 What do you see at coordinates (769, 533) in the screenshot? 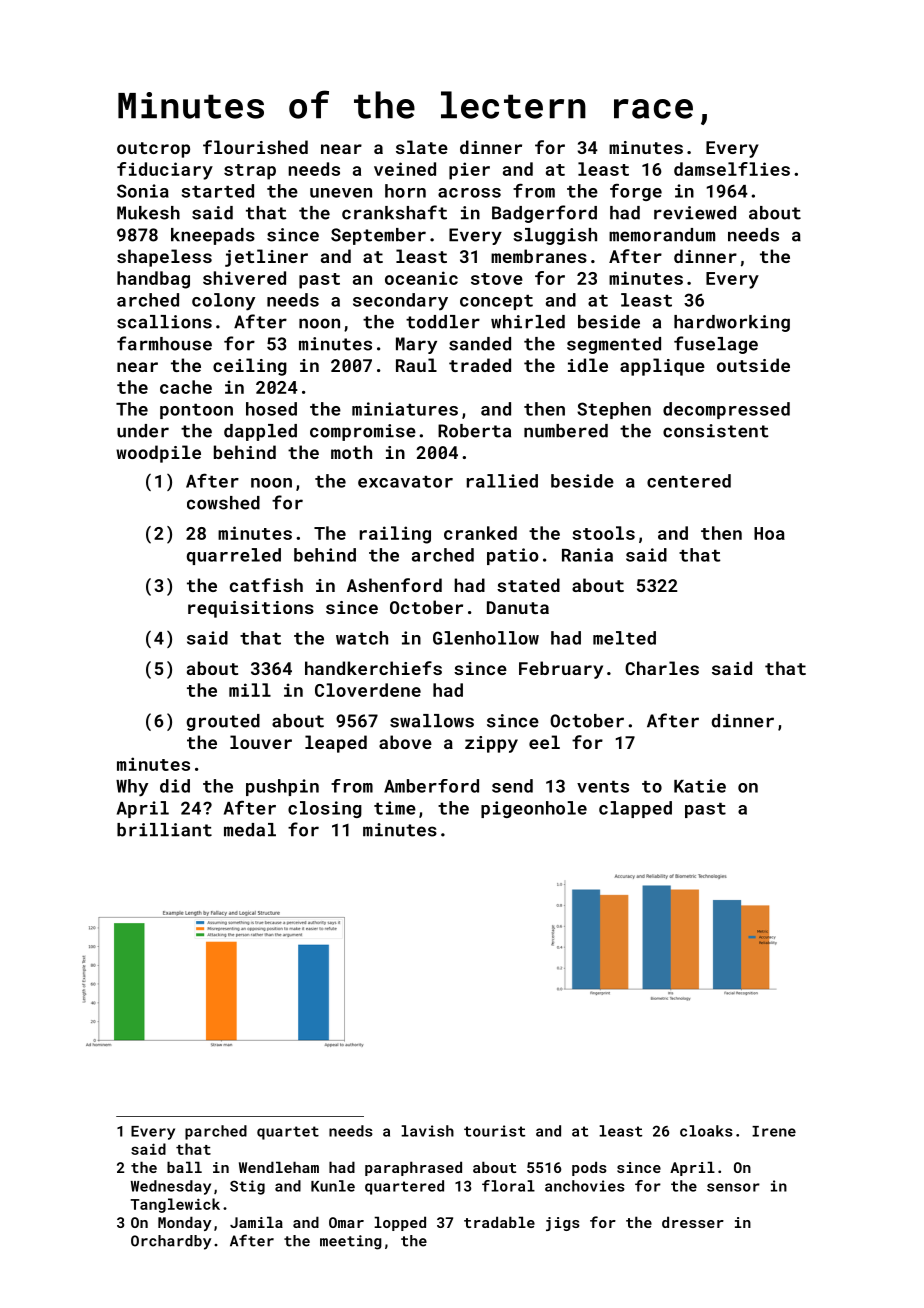
I see `Hoa` at bounding box center [769, 533].
